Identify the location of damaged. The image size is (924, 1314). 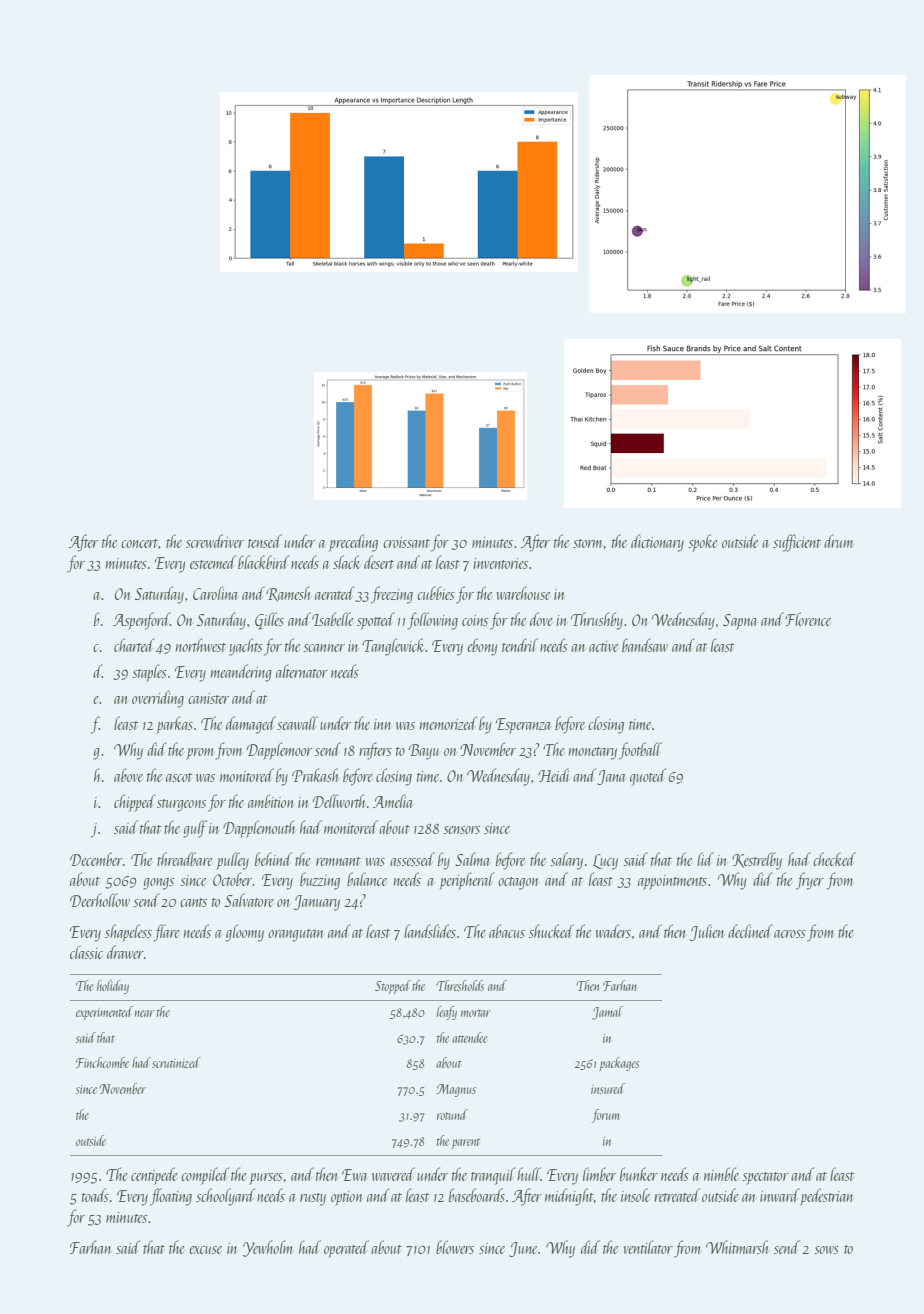
(251, 725).
